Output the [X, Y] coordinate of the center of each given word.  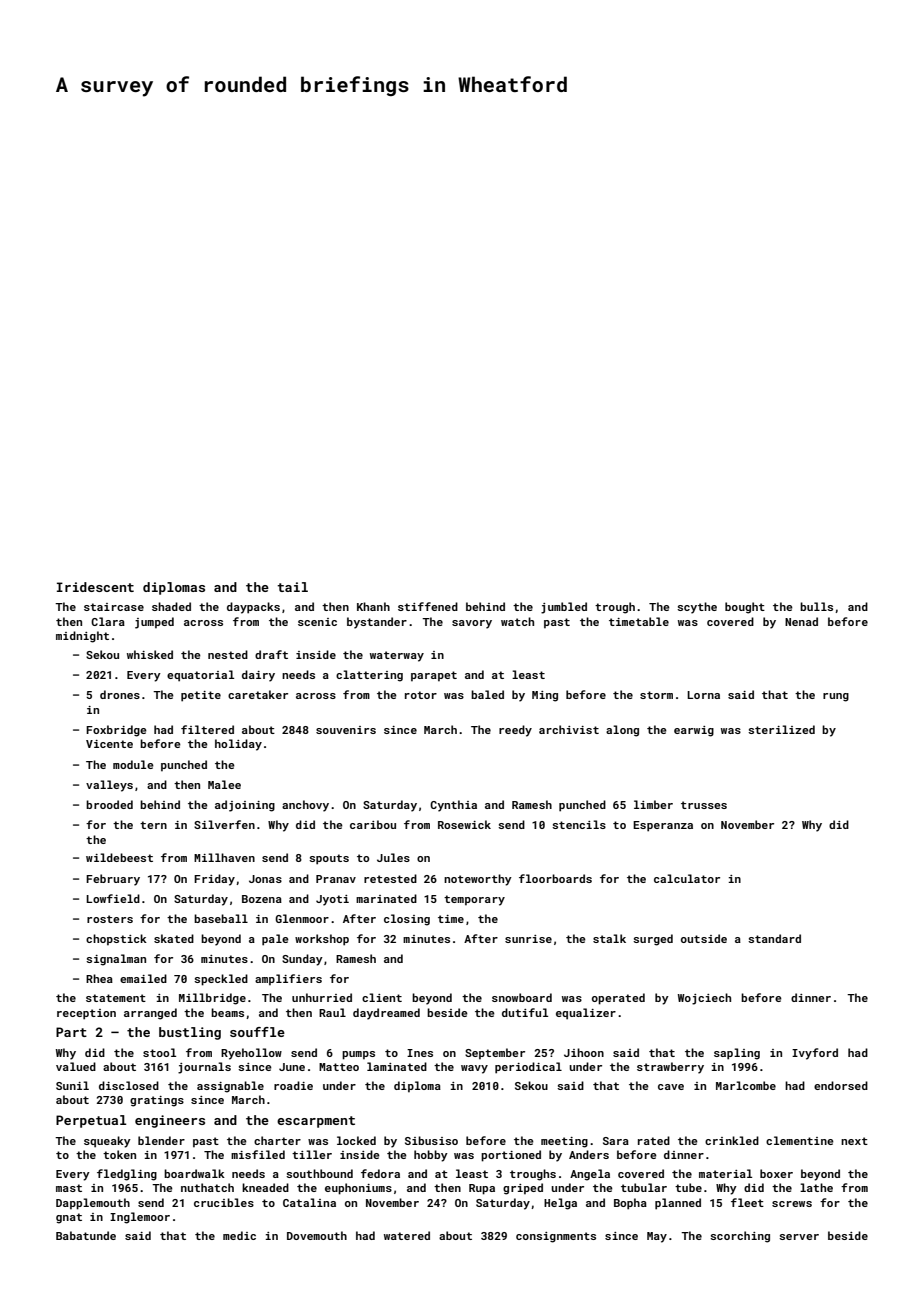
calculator [687, 878]
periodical [528, 1068]
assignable [230, 1087]
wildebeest [119, 857]
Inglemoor [140, 1218]
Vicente [109, 744]
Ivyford [815, 1054]
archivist [569, 729]
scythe [697, 608]
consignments [556, 1237]
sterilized [781, 729]
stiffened [428, 606]
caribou [373, 824]
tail [292, 587]
